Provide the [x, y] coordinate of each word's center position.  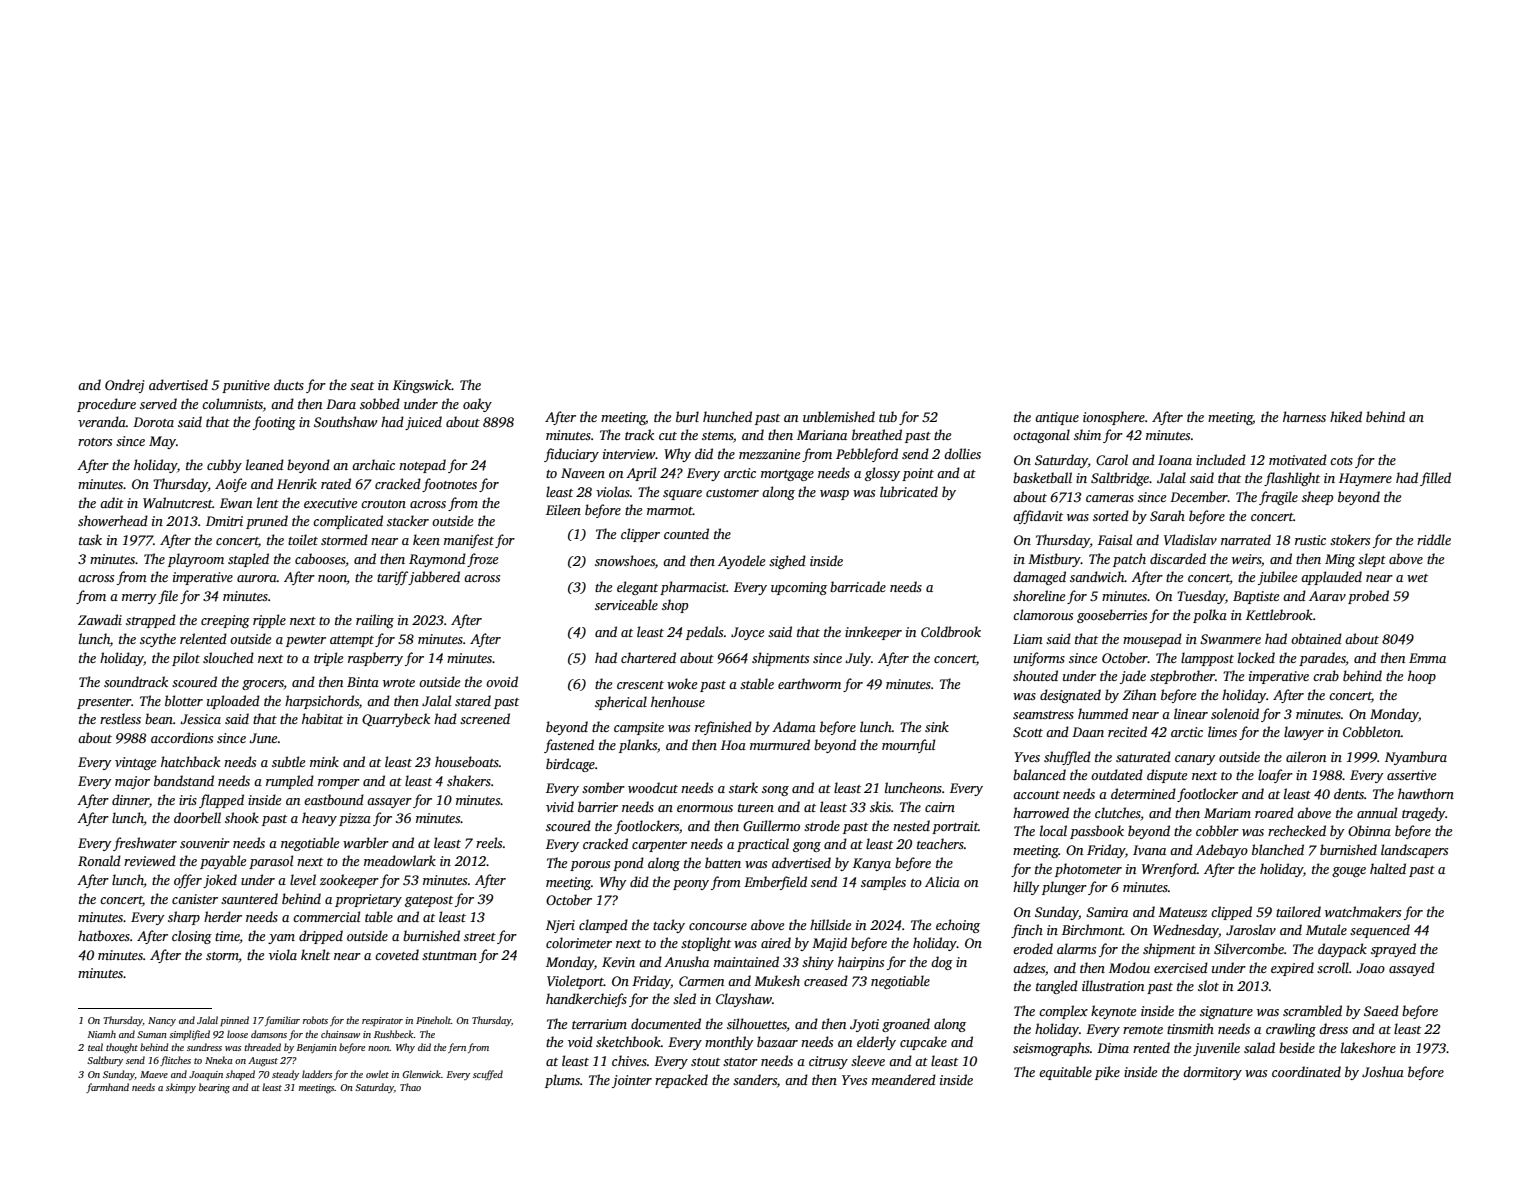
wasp [834, 495]
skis [880, 806]
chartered [648, 657]
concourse [718, 926]
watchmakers [1363, 911]
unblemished [839, 416]
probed [1368, 597]
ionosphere [1114, 418]
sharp [184, 918]
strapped [151, 621]
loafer [1275, 776]
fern [457, 1048]
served [158, 403]
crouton [383, 504]
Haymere [1365, 479]
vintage [135, 763]
